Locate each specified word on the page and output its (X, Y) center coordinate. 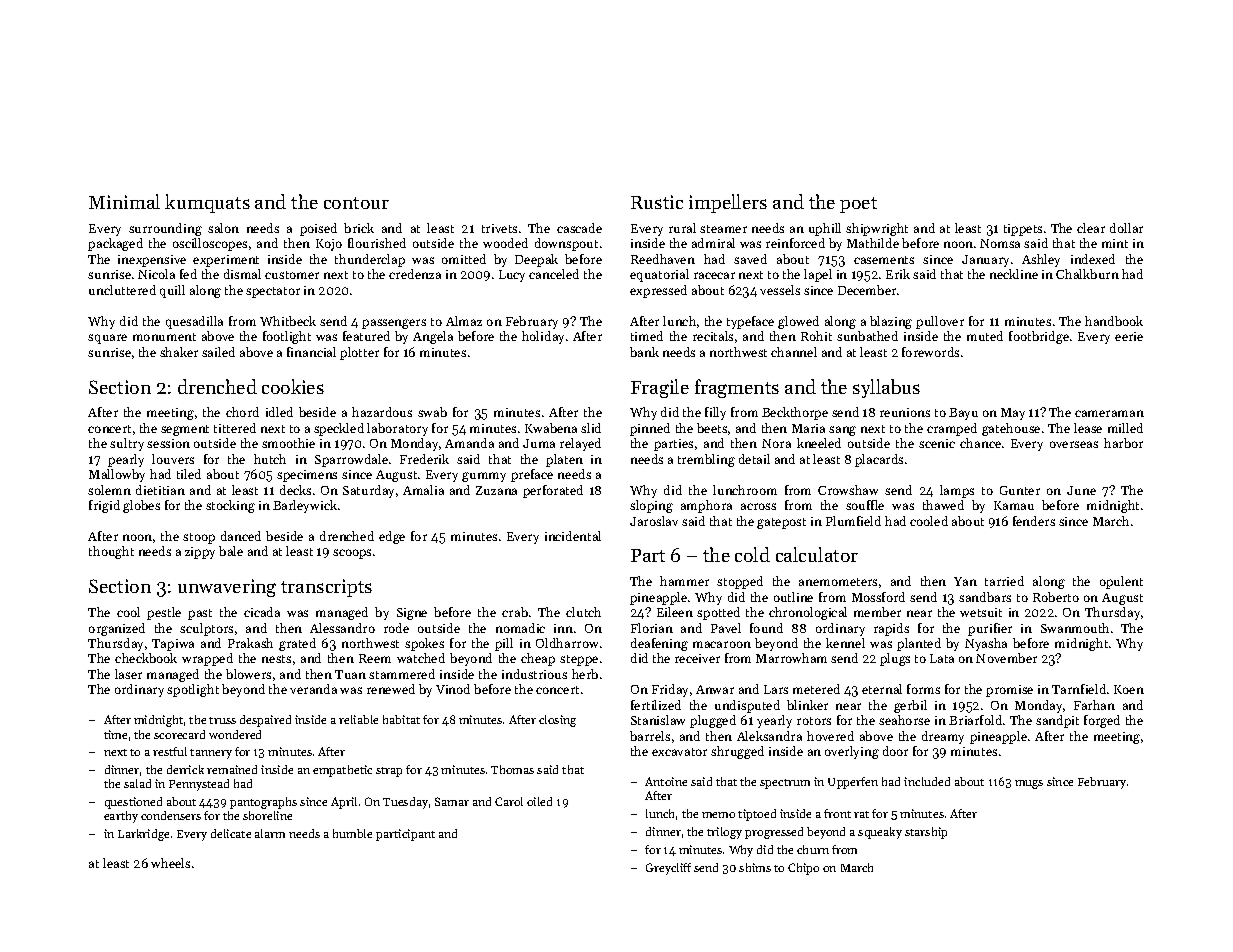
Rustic (657, 202)
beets (712, 428)
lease (1088, 428)
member (877, 612)
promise (1009, 691)
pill (504, 644)
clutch (583, 612)
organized (117, 629)
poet (858, 205)
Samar (452, 801)
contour (356, 203)
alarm (270, 833)
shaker (179, 352)
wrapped (207, 659)
